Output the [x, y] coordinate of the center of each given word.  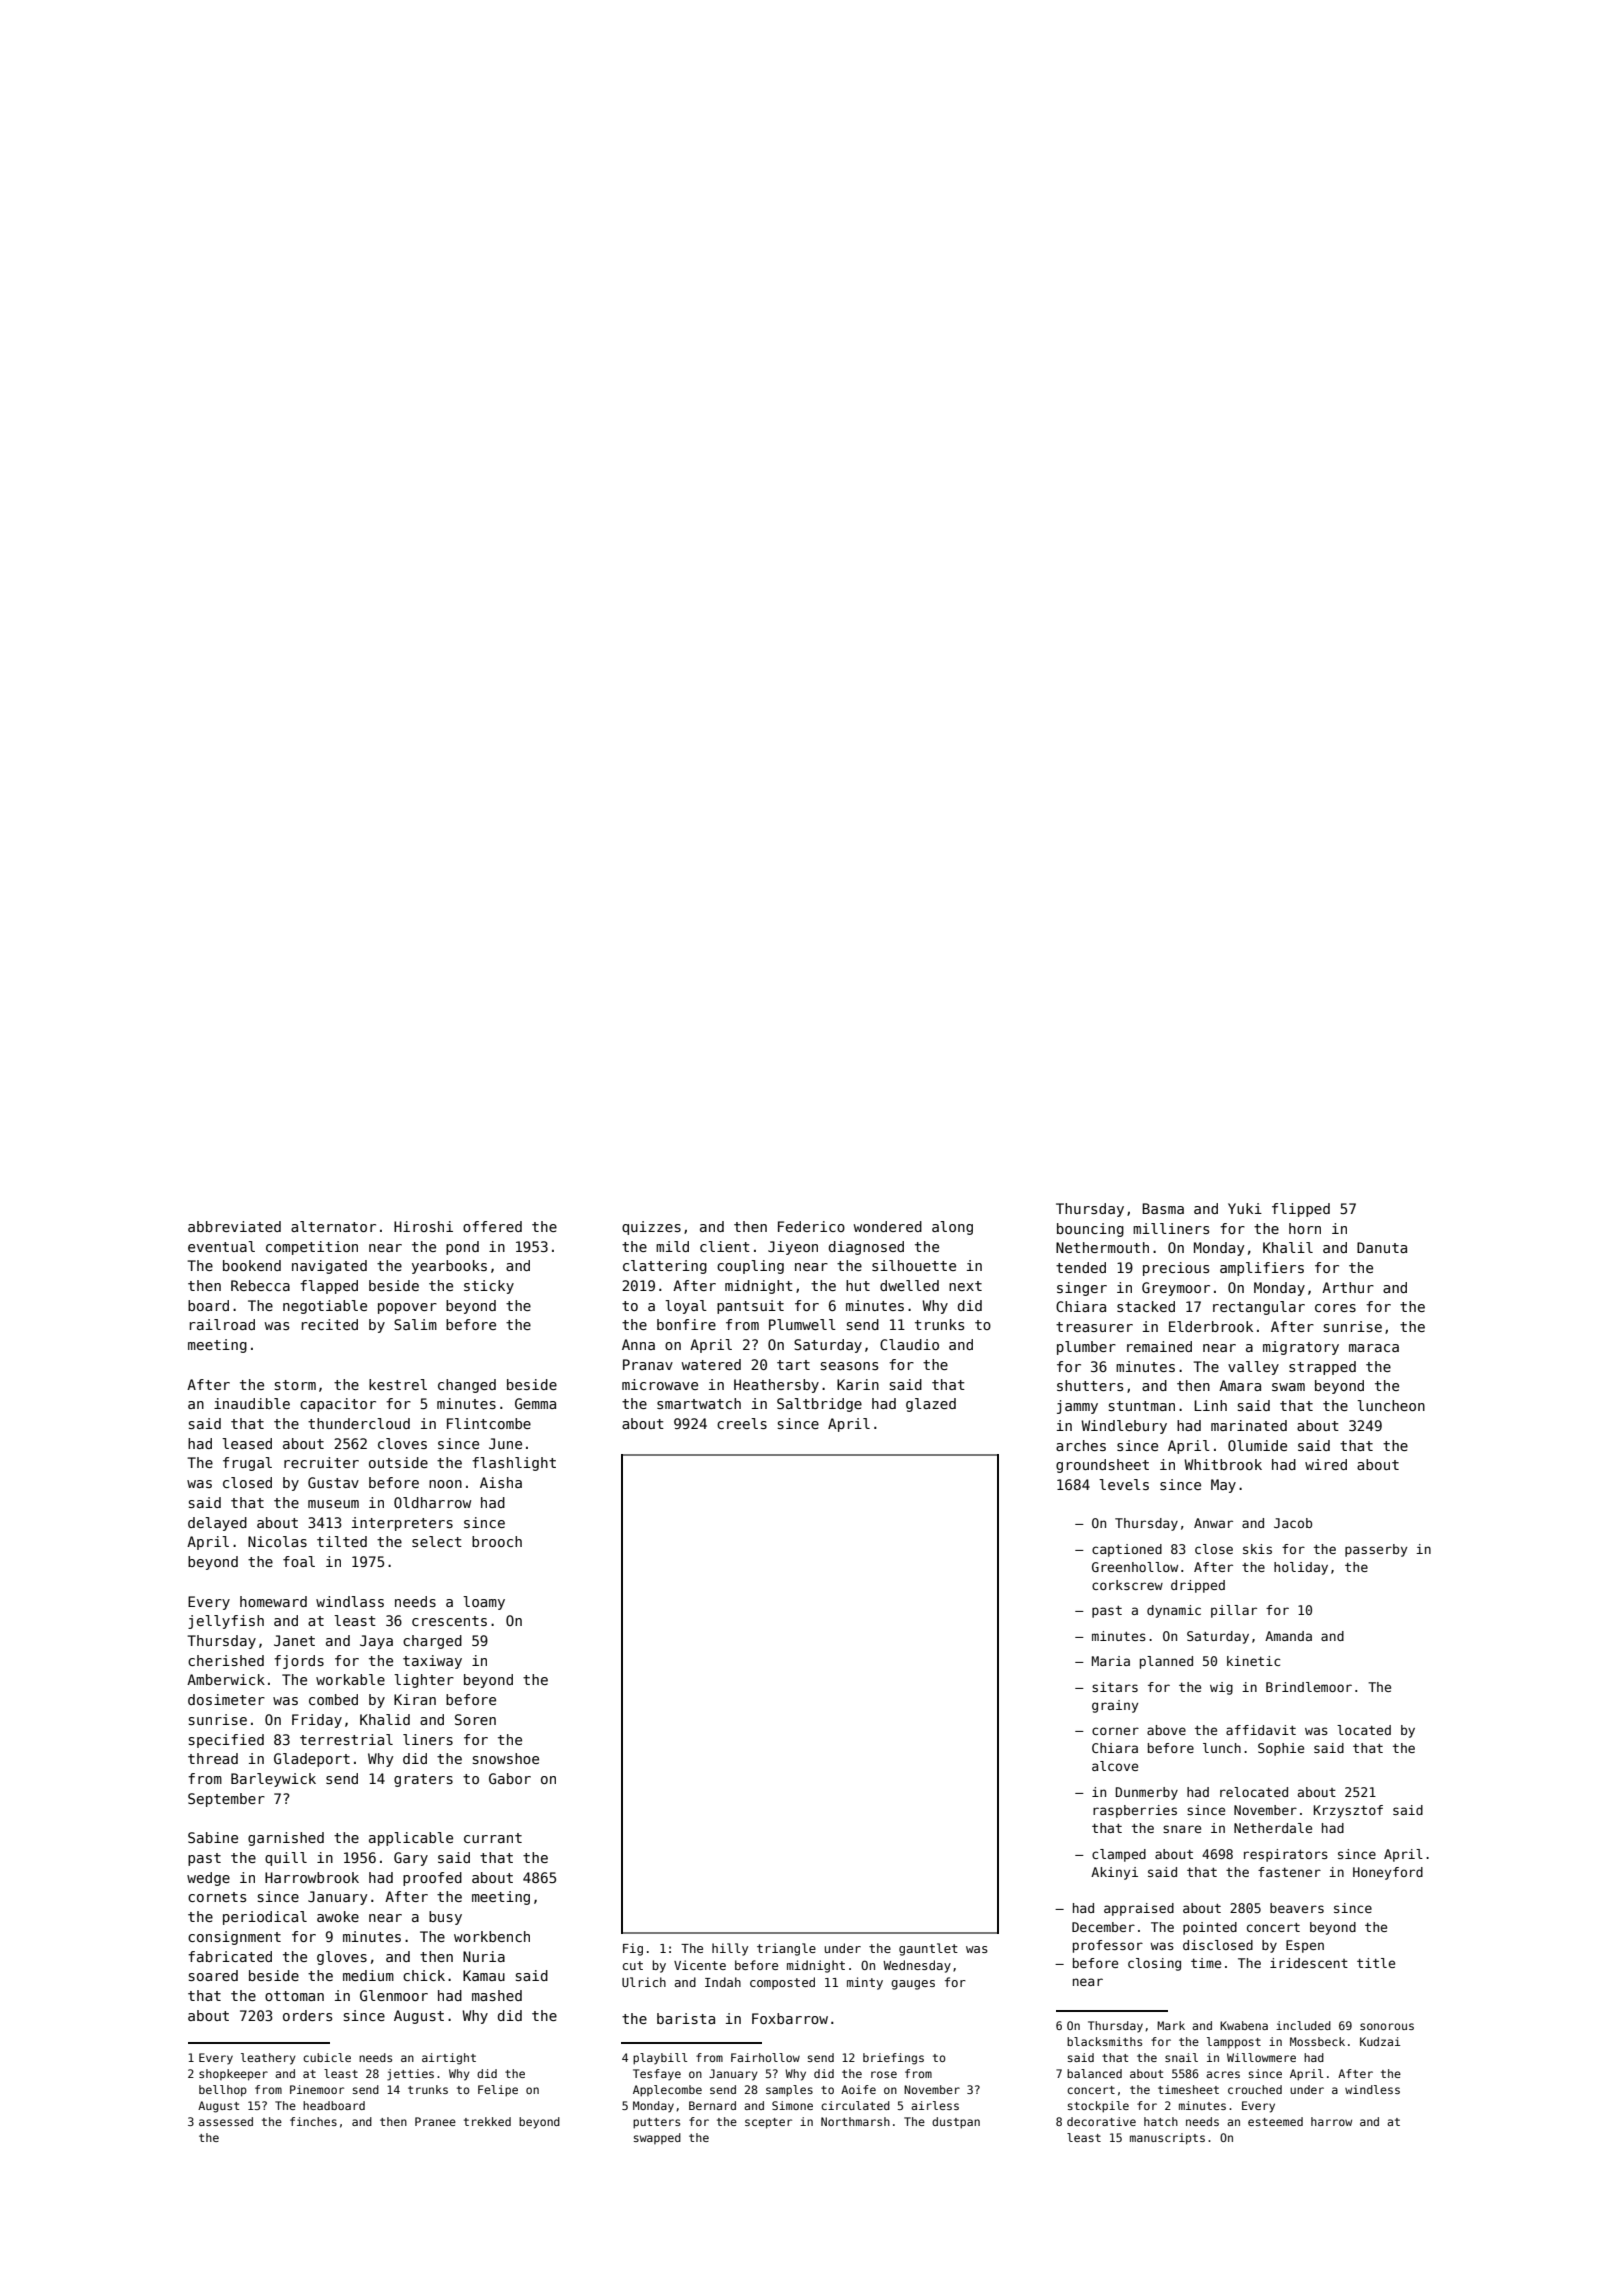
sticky [489, 1287]
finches [313, 2121]
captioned [1127, 1550]
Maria [1111, 1661]
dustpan [956, 2123]
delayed [217, 1524]
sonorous [1387, 2026]
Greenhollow [1135, 1567]
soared [213, 1975]
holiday [1301, 1568]
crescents [449, 1621]
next [965, 1286]
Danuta [1382, 1247]
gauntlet [928, 1949]
